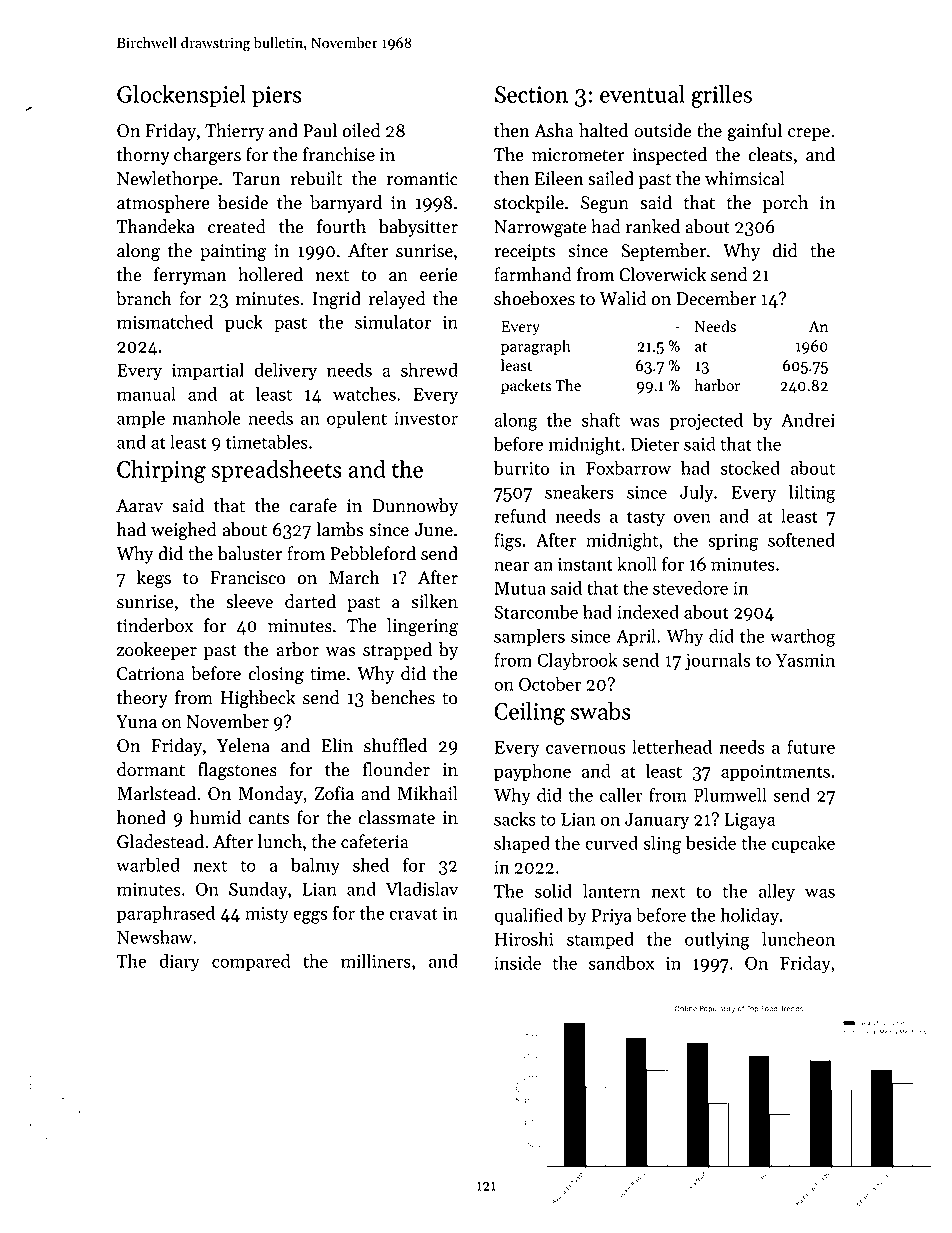 The height and width of the screenshot is (1233, 952). Describe the element at coordinates (277, 96) in the screenshot. I see `piers` at that location.
